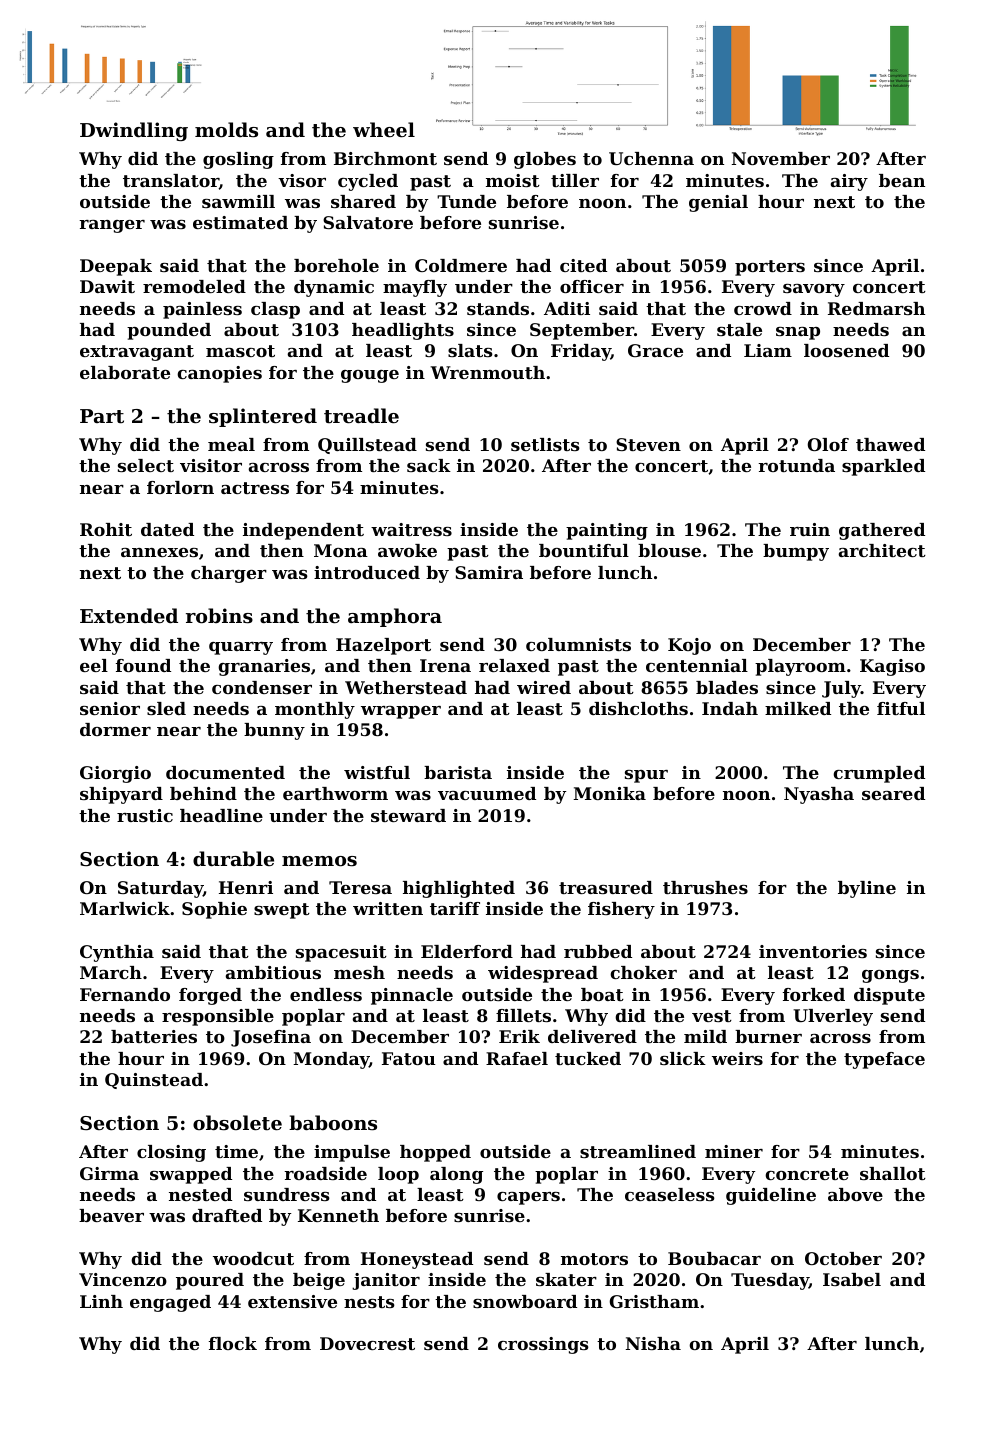 The image size is (1005, 1456). I want to click on Samira, so click(489, 572).
